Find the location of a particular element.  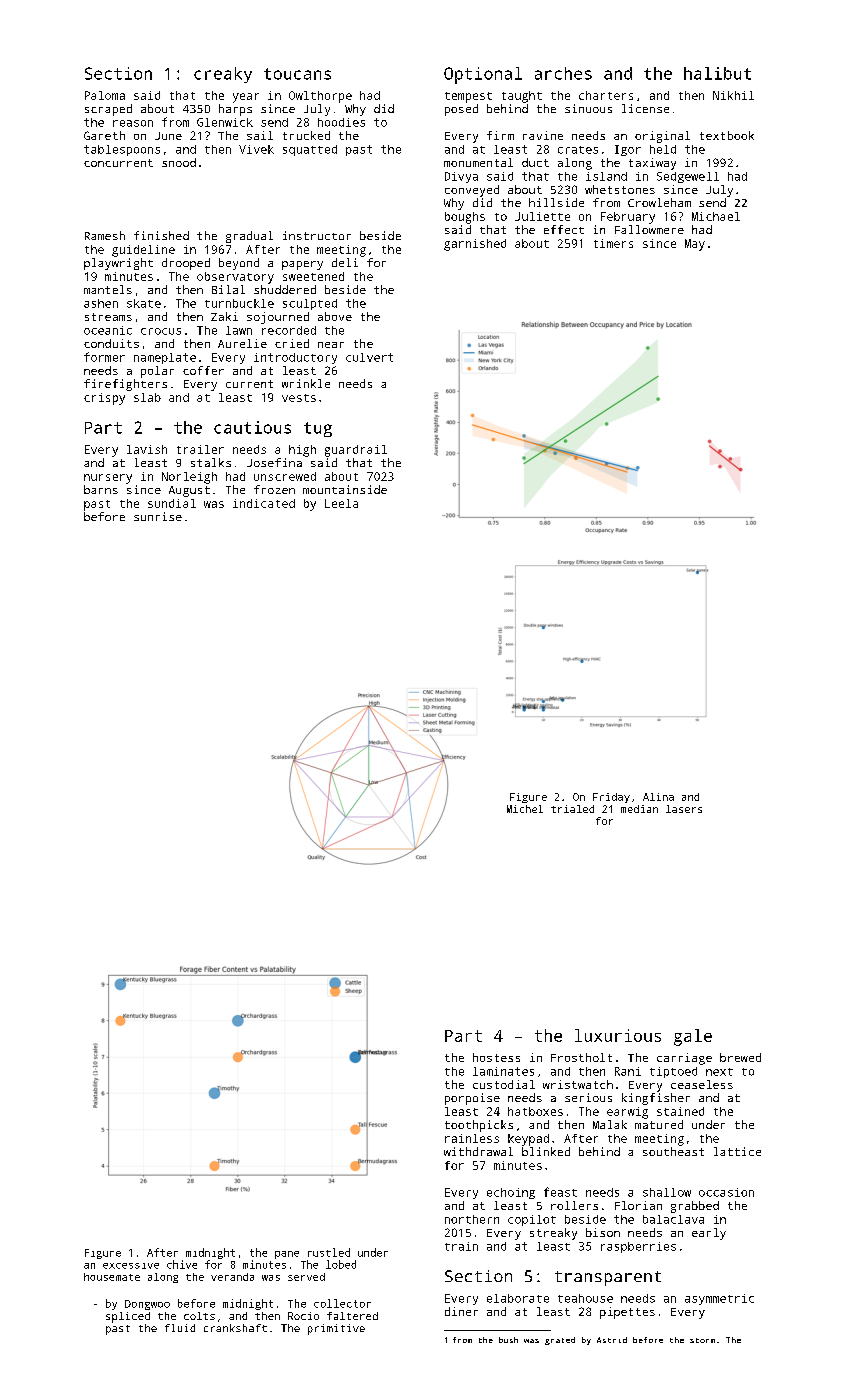

guardrail is located at coordinates (356, 451).
